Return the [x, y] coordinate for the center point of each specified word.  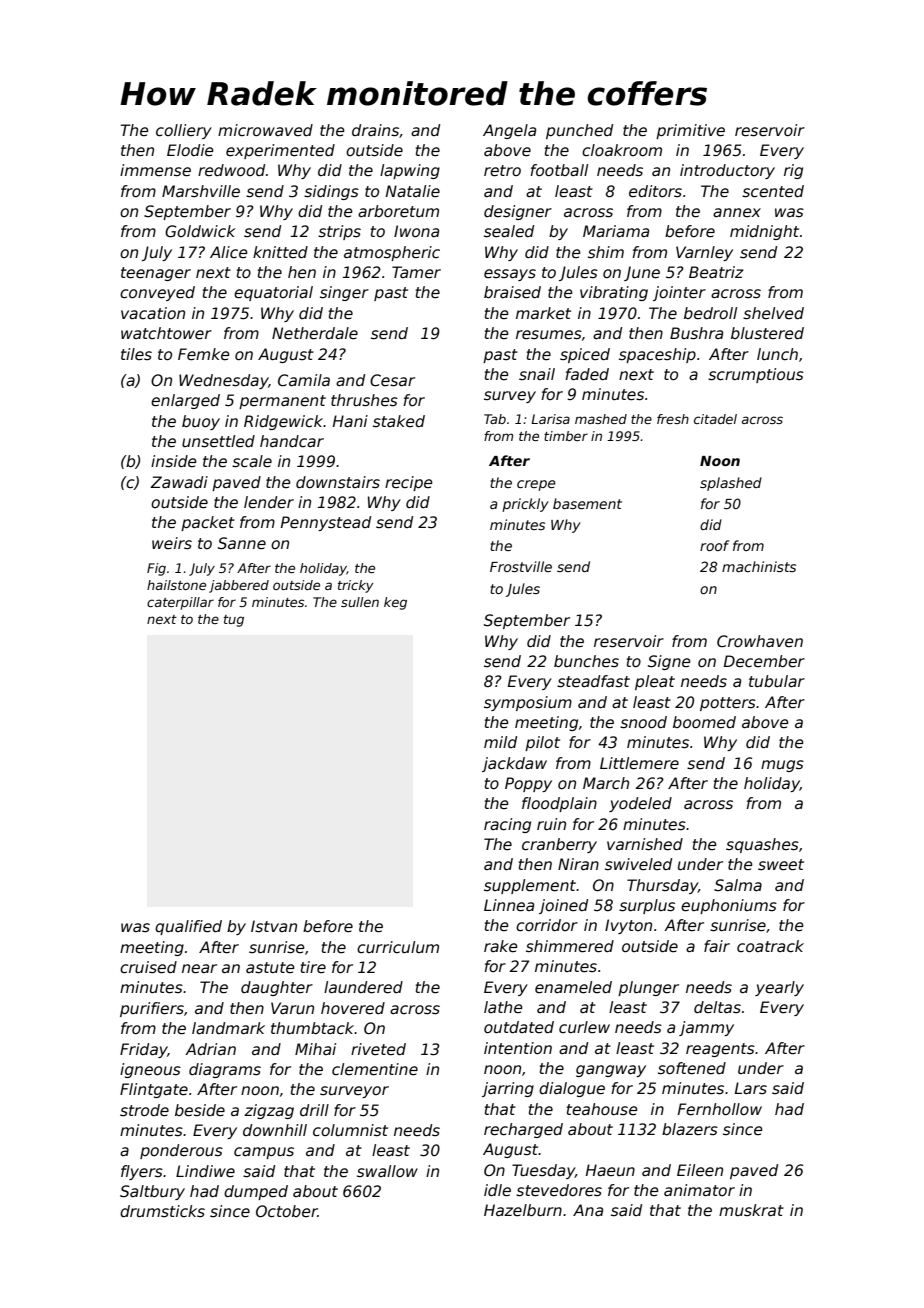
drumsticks [162, 1211]
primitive [690, 131]
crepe [536, 485]
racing [507, 825]
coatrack [770, 946]
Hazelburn [523, 1210]
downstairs [338, 482]
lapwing [410, 171]
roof [714, 545]
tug [234, 621]
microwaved [265, 130]
